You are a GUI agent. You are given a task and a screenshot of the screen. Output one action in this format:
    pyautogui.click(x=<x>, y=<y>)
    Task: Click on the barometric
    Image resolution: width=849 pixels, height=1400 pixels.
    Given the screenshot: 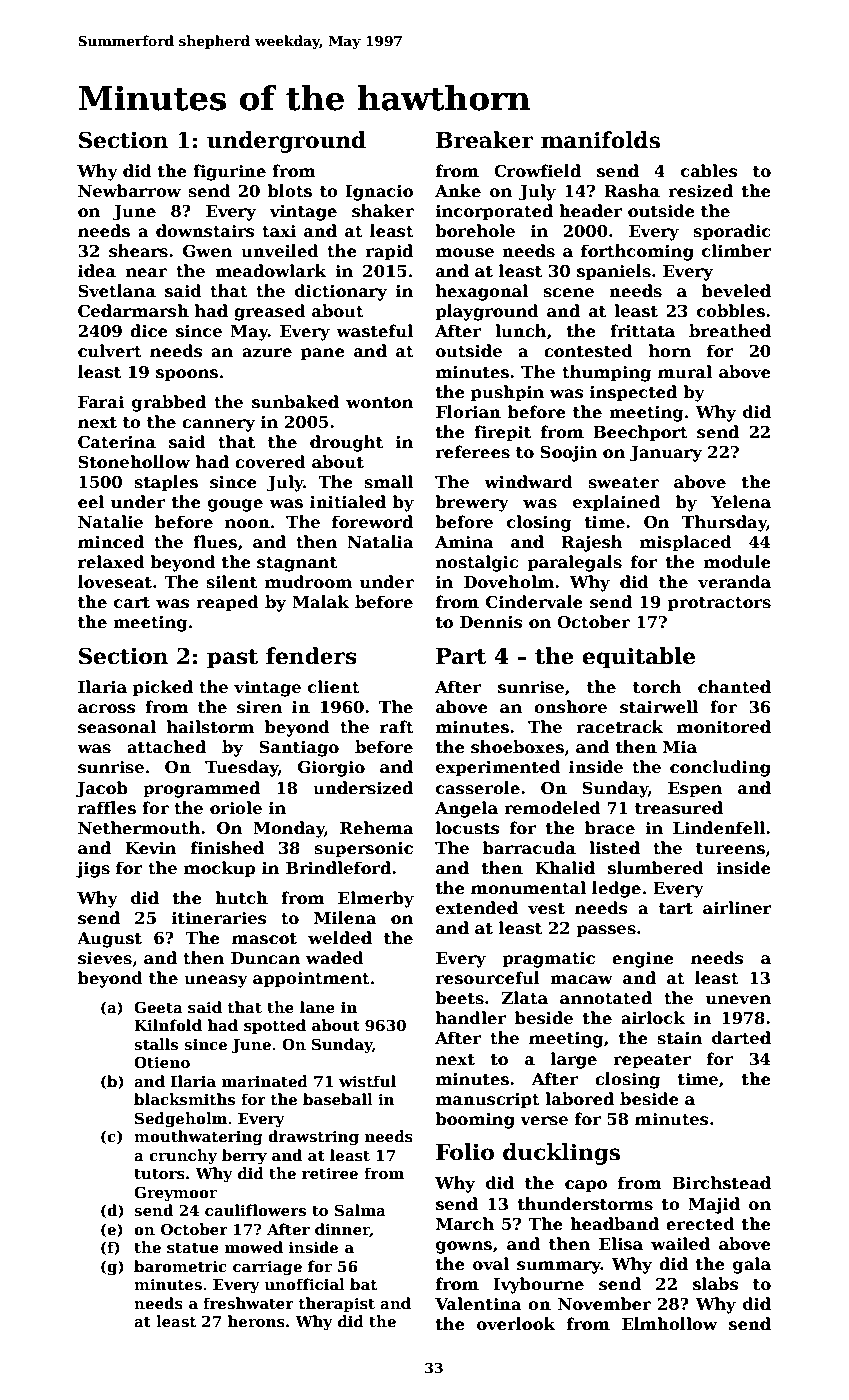 What is the action you would take?
    pyautogui.click(x=180, y=1266)
